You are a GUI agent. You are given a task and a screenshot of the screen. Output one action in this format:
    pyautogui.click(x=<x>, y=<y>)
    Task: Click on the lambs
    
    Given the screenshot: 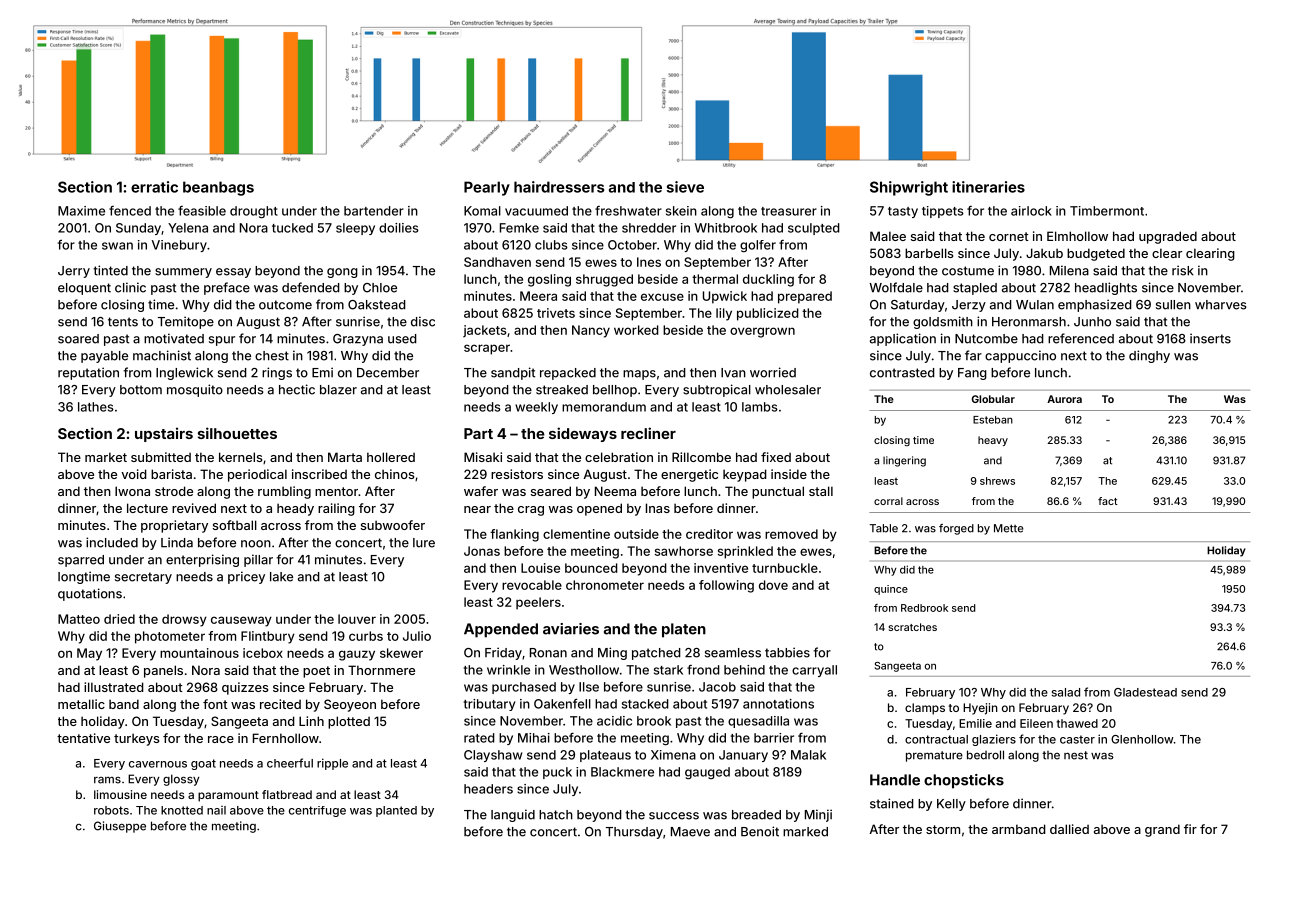 What is the action you would take?
    pyautogui.click(x=760, y=407)
